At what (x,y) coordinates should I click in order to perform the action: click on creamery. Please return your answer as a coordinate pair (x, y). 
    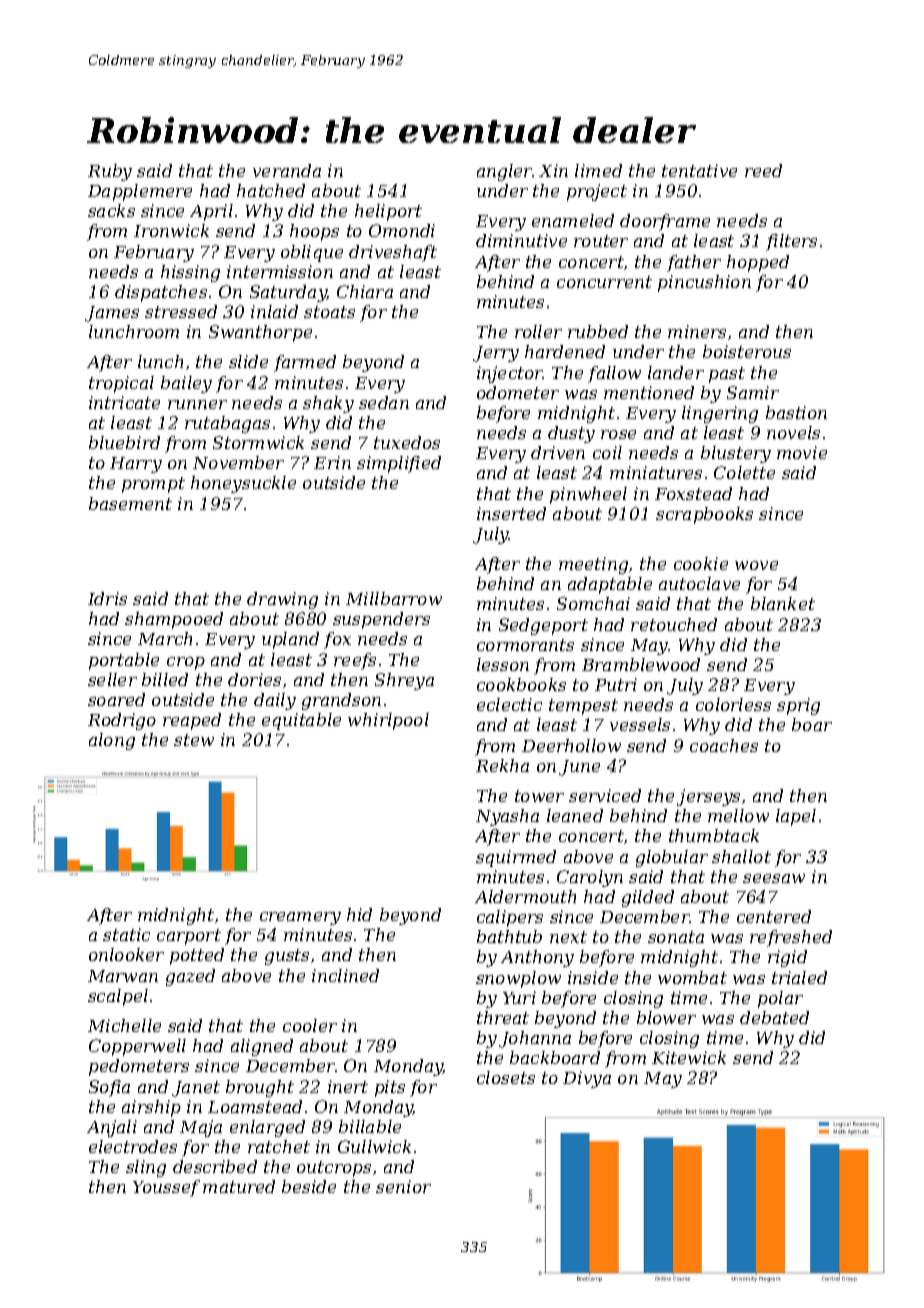
    Looking at the image, I should click on (300, 918).
